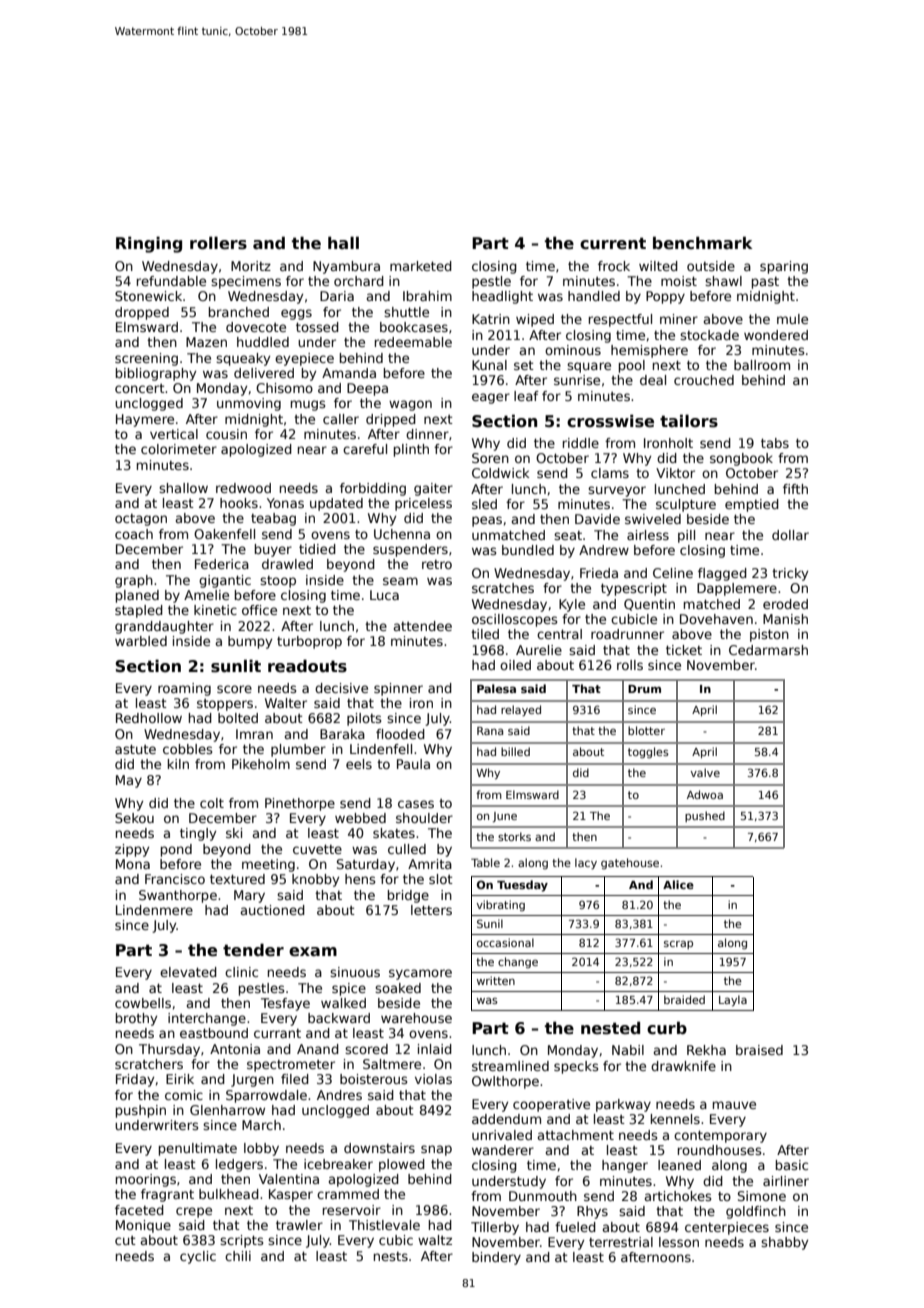 This document has height=1308, width=924. Describe the element at coordinates (238, 1256) in the document. I see `chili` at that location.
